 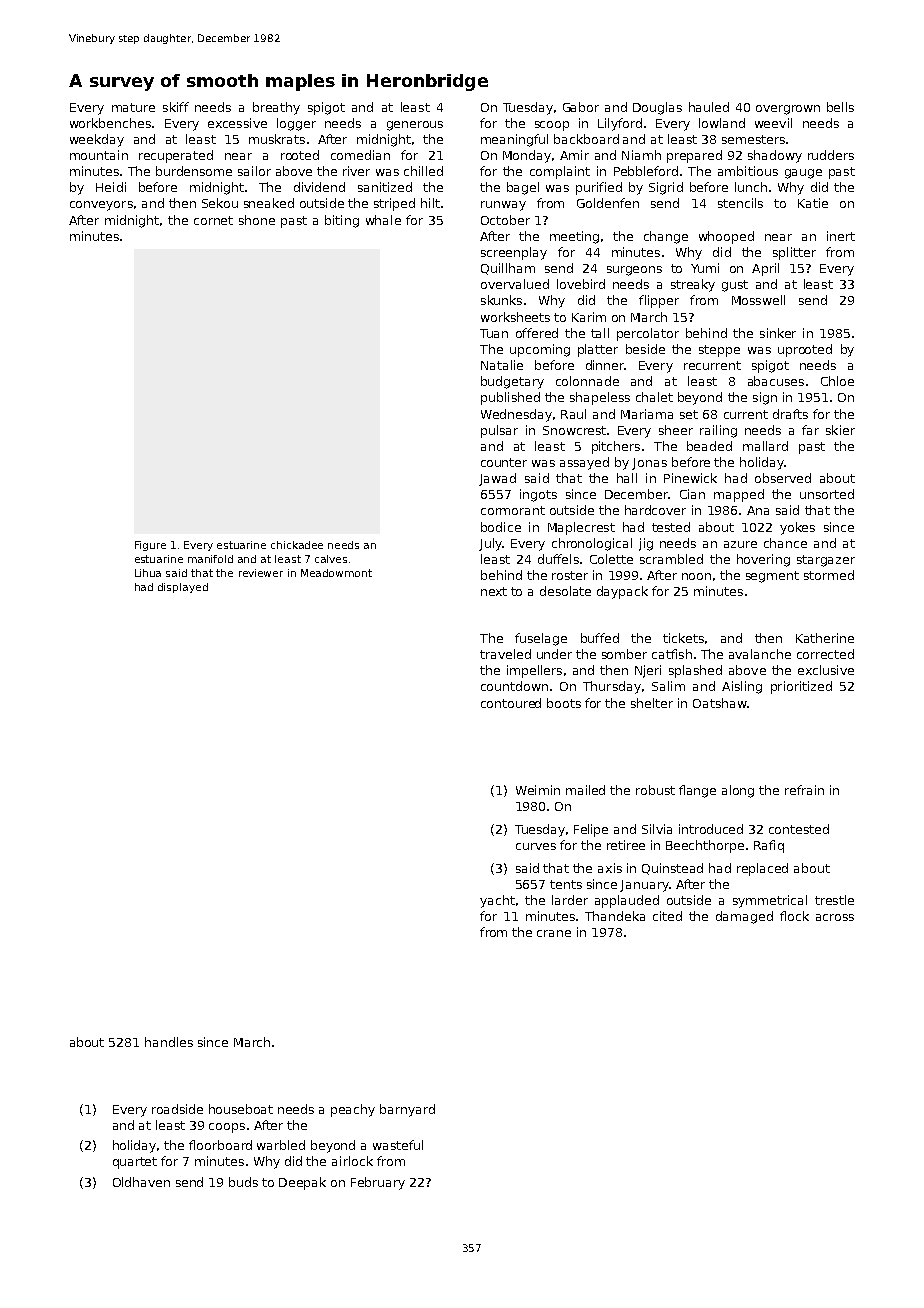 I want to click on comedian, so click(x=360, y=155).
